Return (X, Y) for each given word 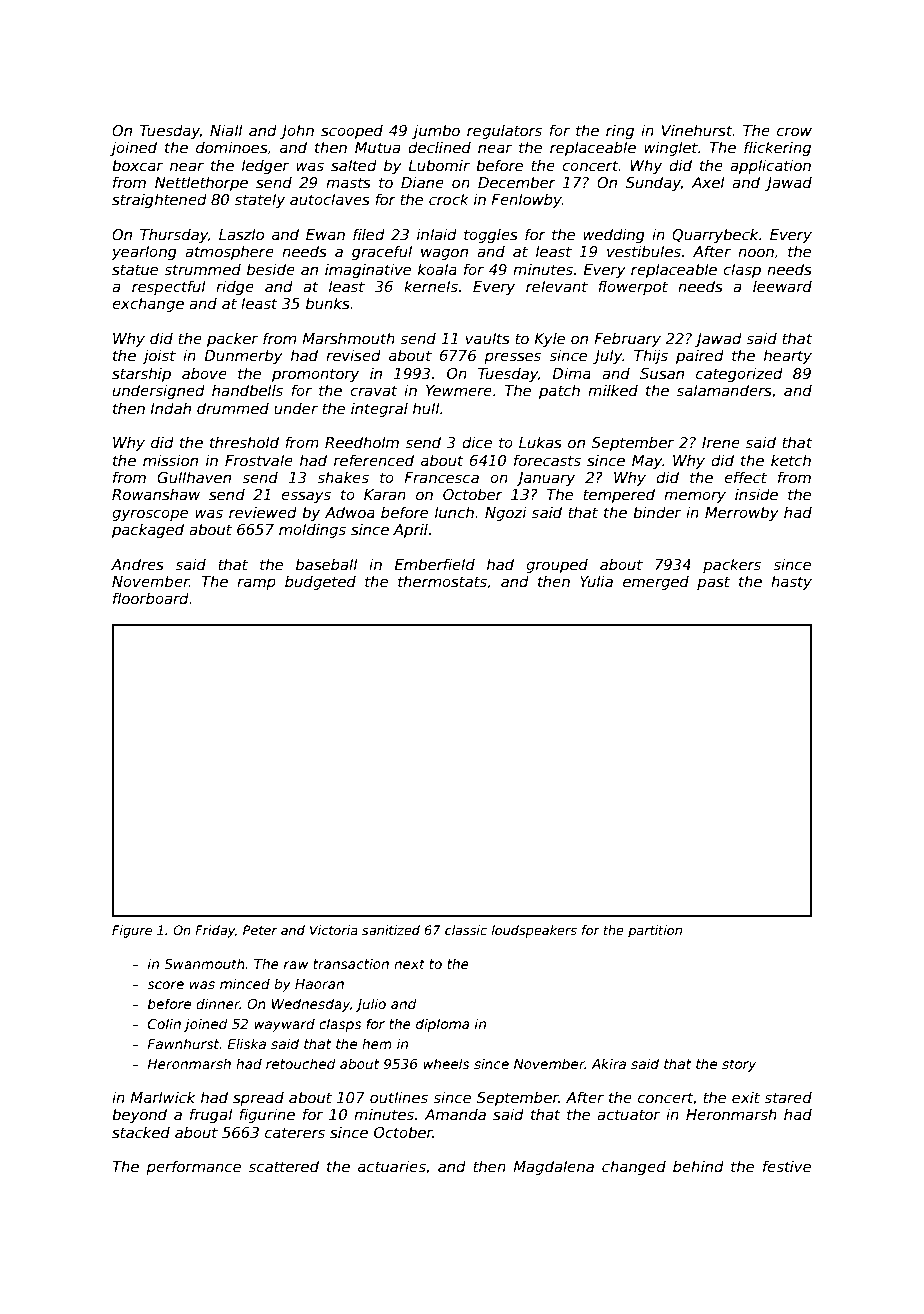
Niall (226, 130)
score (165, 985)
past (713, 583)
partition (655, 931)
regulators (504, 131)
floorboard (151, 598)
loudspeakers (534, 931)
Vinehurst (697, 130)
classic (466, 930)
